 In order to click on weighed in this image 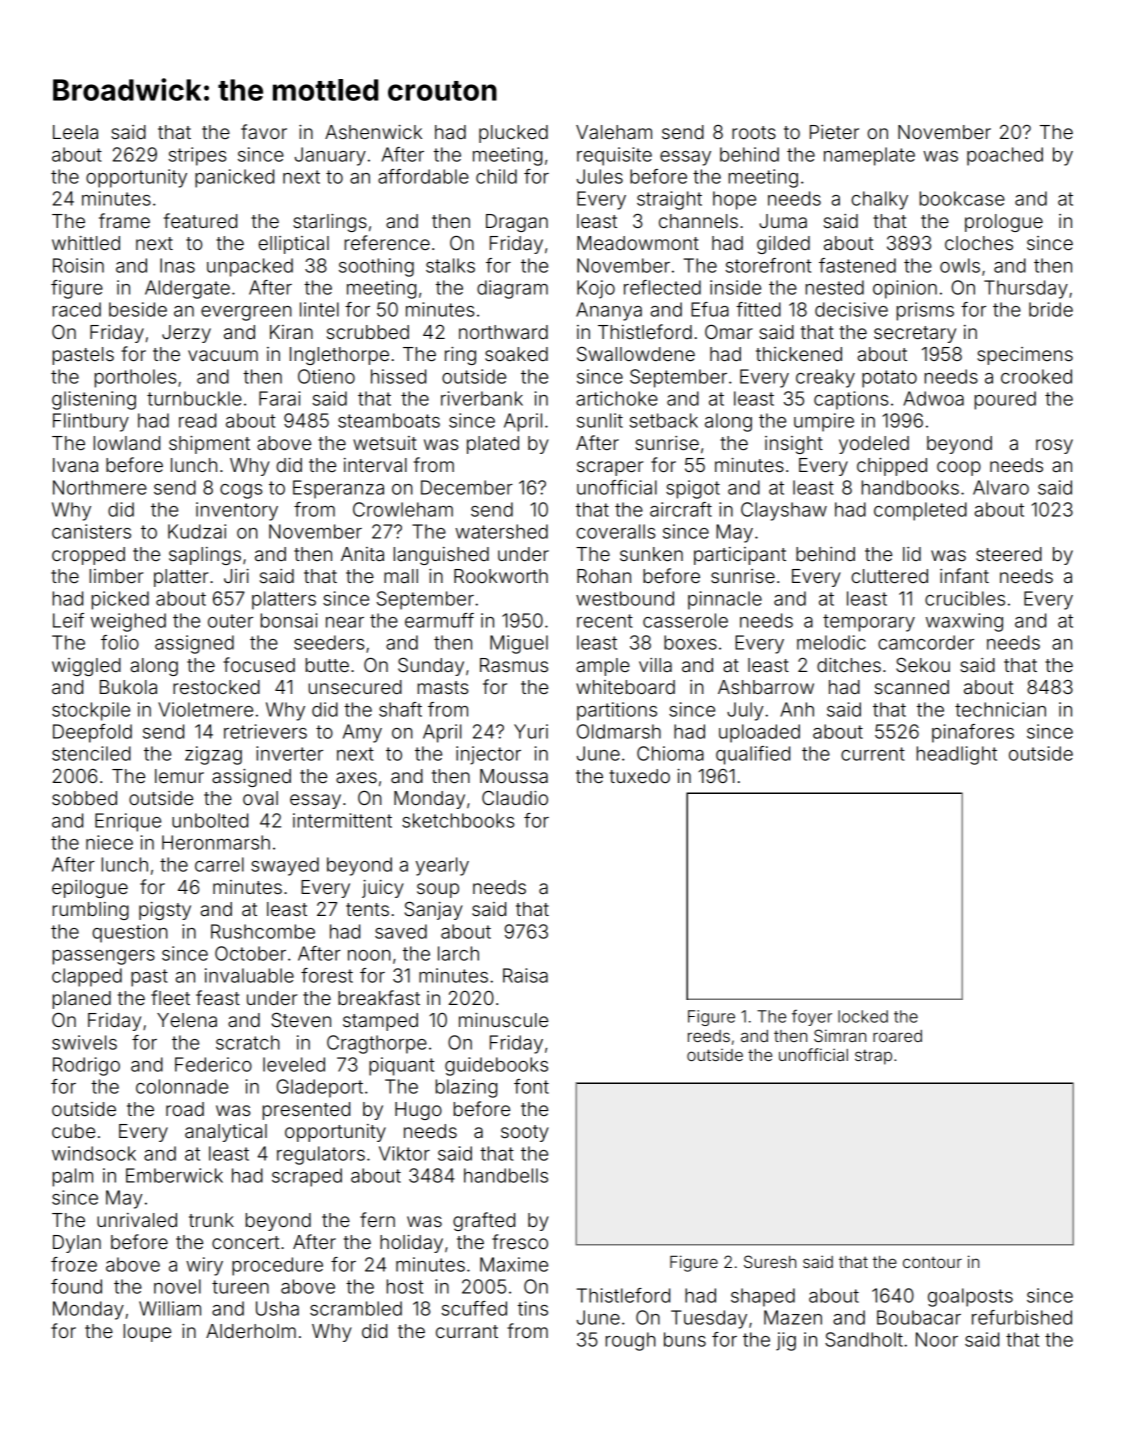, I will do `click(128, 622)`.
